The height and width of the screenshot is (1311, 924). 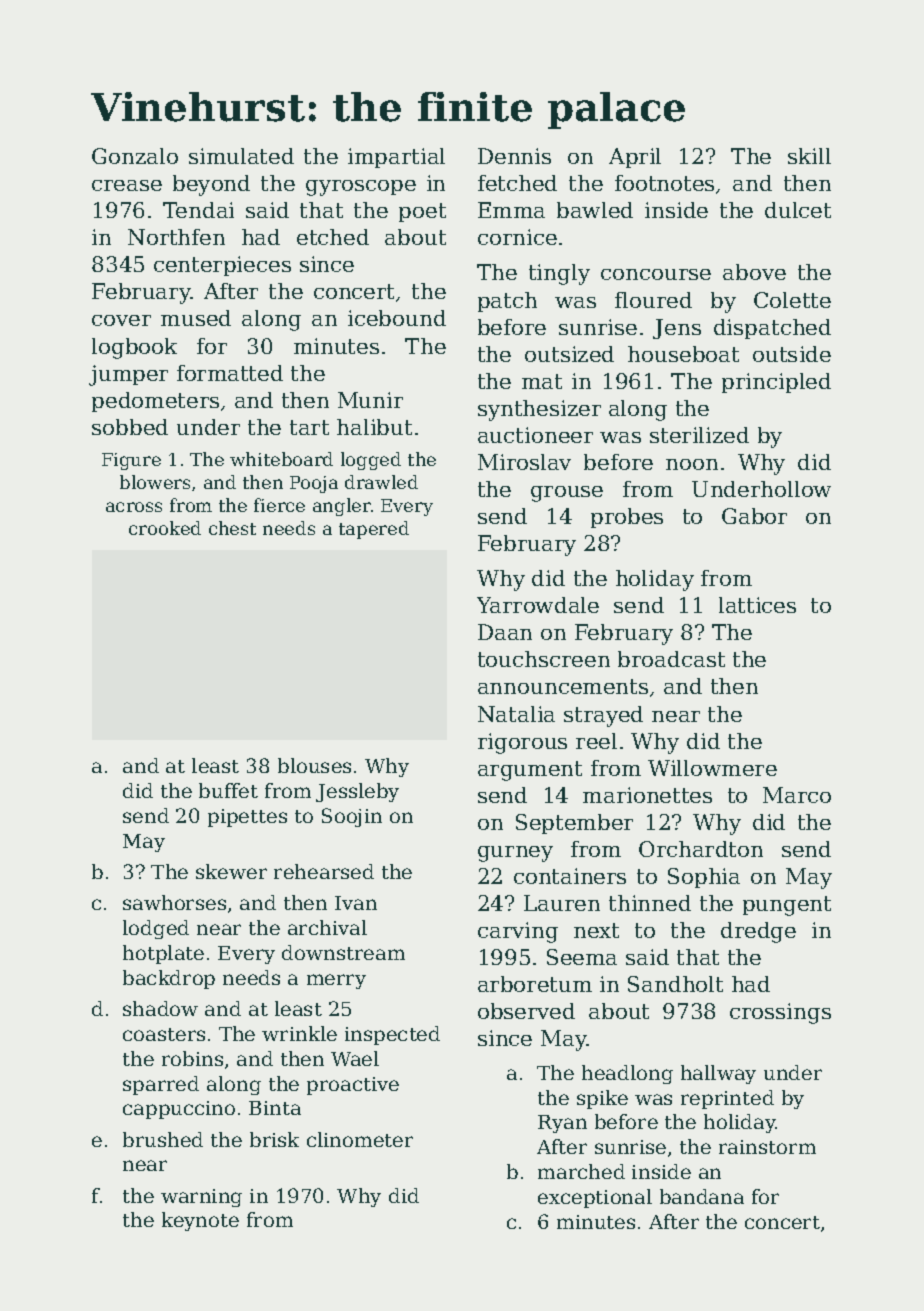 What do you see at coordinates (505, 632) in the screenshot?
I see `Daan` at bounding box center [505, 632].
